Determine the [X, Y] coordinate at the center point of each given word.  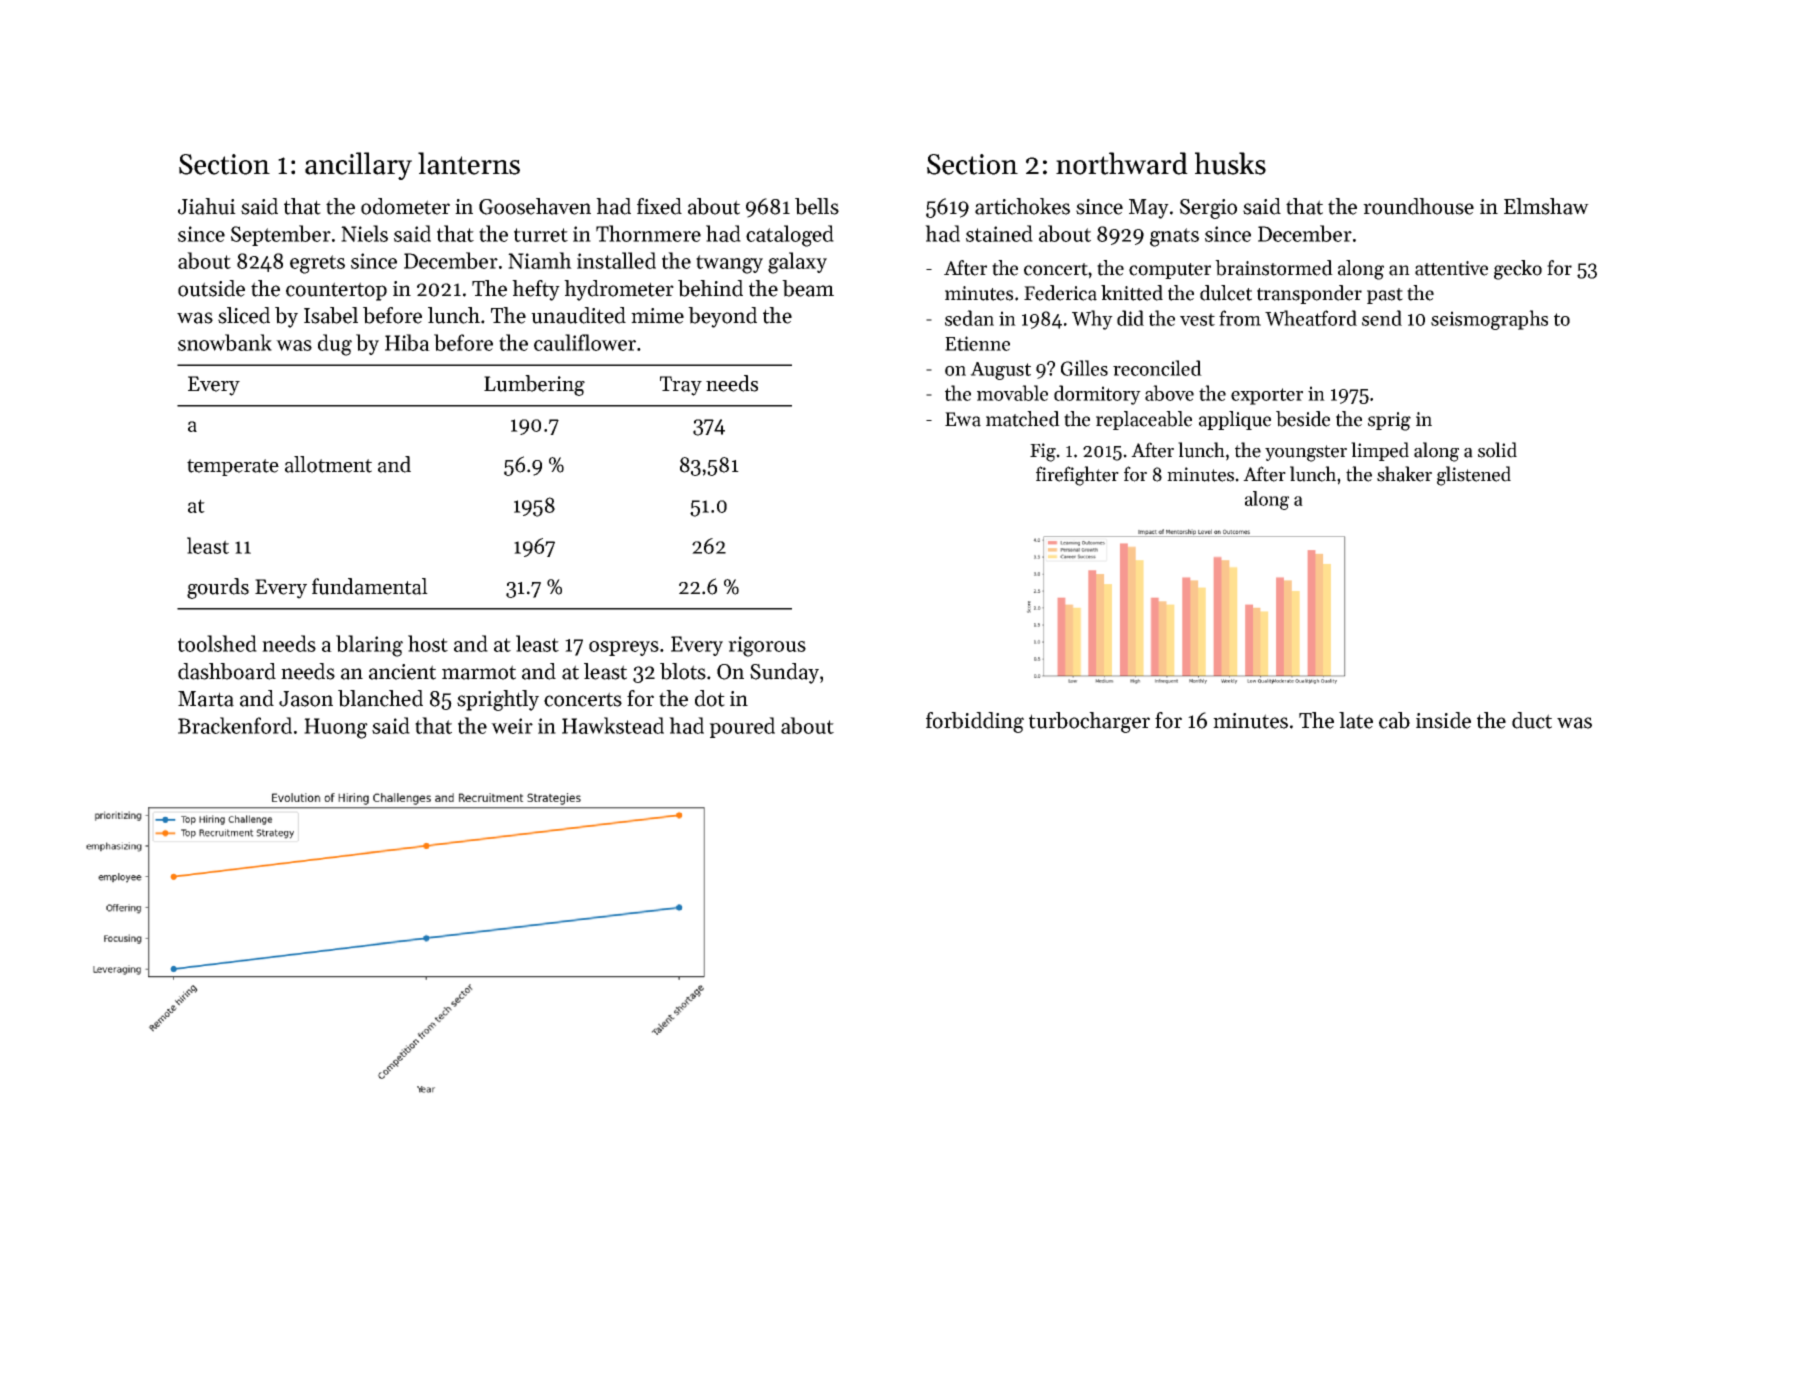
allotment [328, 464]
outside [211, 288]
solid [1497, 450]
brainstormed [1274, 268]
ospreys [624, 648]
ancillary [358, 166]
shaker [1404, 474]
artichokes [1022, 206]
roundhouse [1418, 206]
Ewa [963, 419]
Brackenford [235, 725]
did [1130, 318]
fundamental [370, 586]
